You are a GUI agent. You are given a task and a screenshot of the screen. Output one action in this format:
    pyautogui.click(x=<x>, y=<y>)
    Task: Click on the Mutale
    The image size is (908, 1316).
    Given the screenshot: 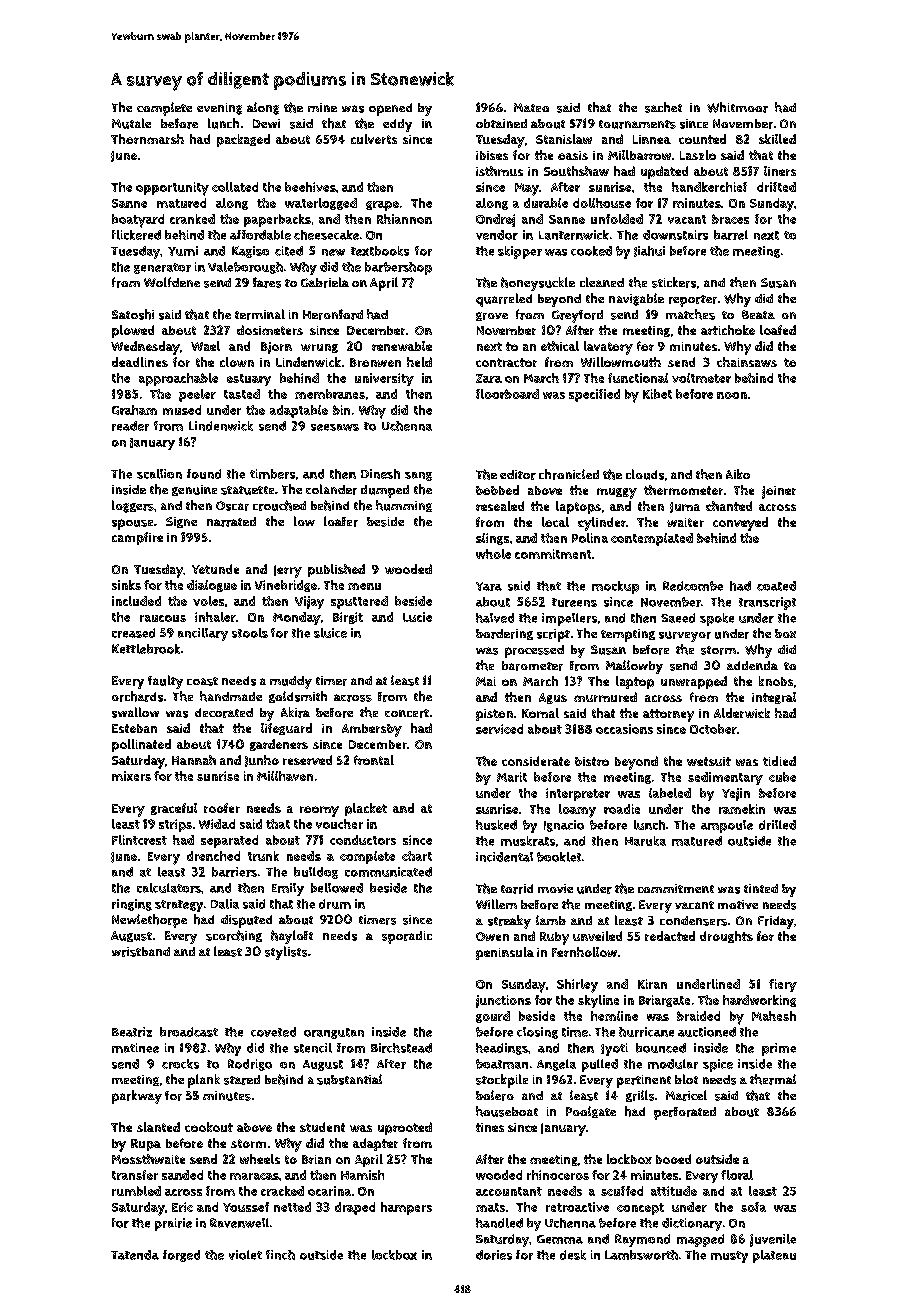 What is the action you would take?
    pyautogui.click(x=131, y=123)
